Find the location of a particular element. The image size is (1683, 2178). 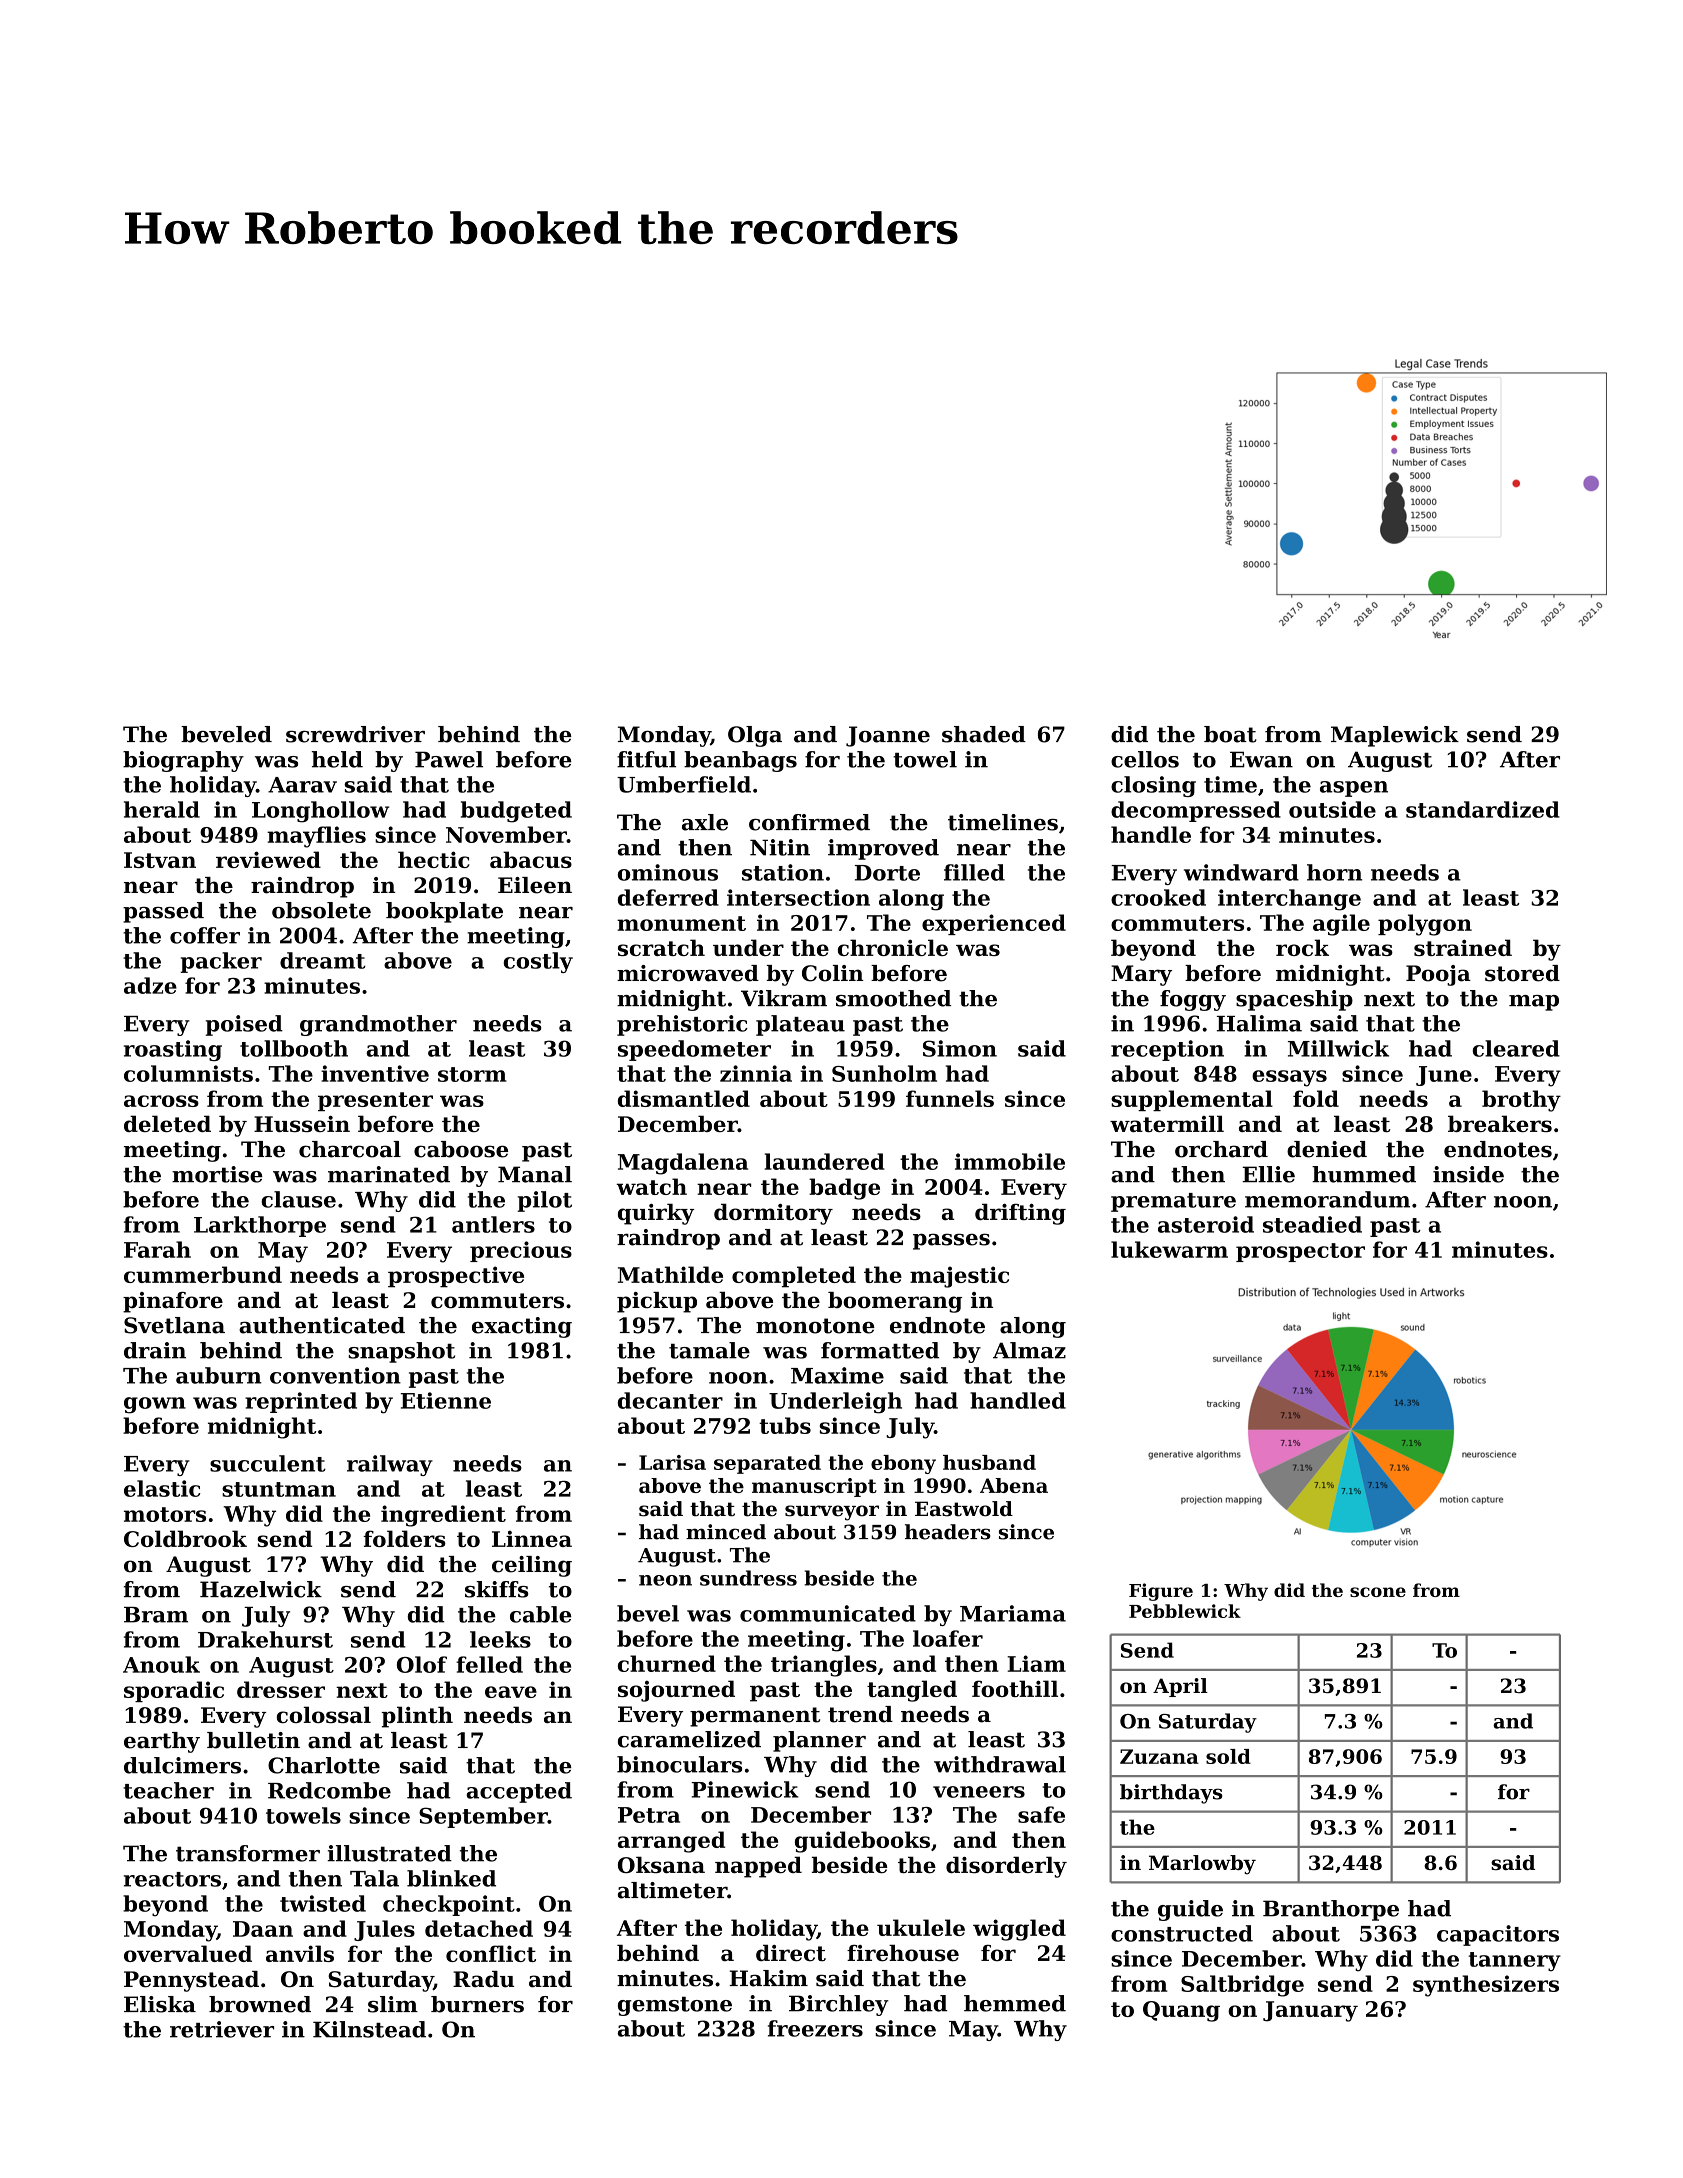

shaded is located at coordinates (984, 734).
